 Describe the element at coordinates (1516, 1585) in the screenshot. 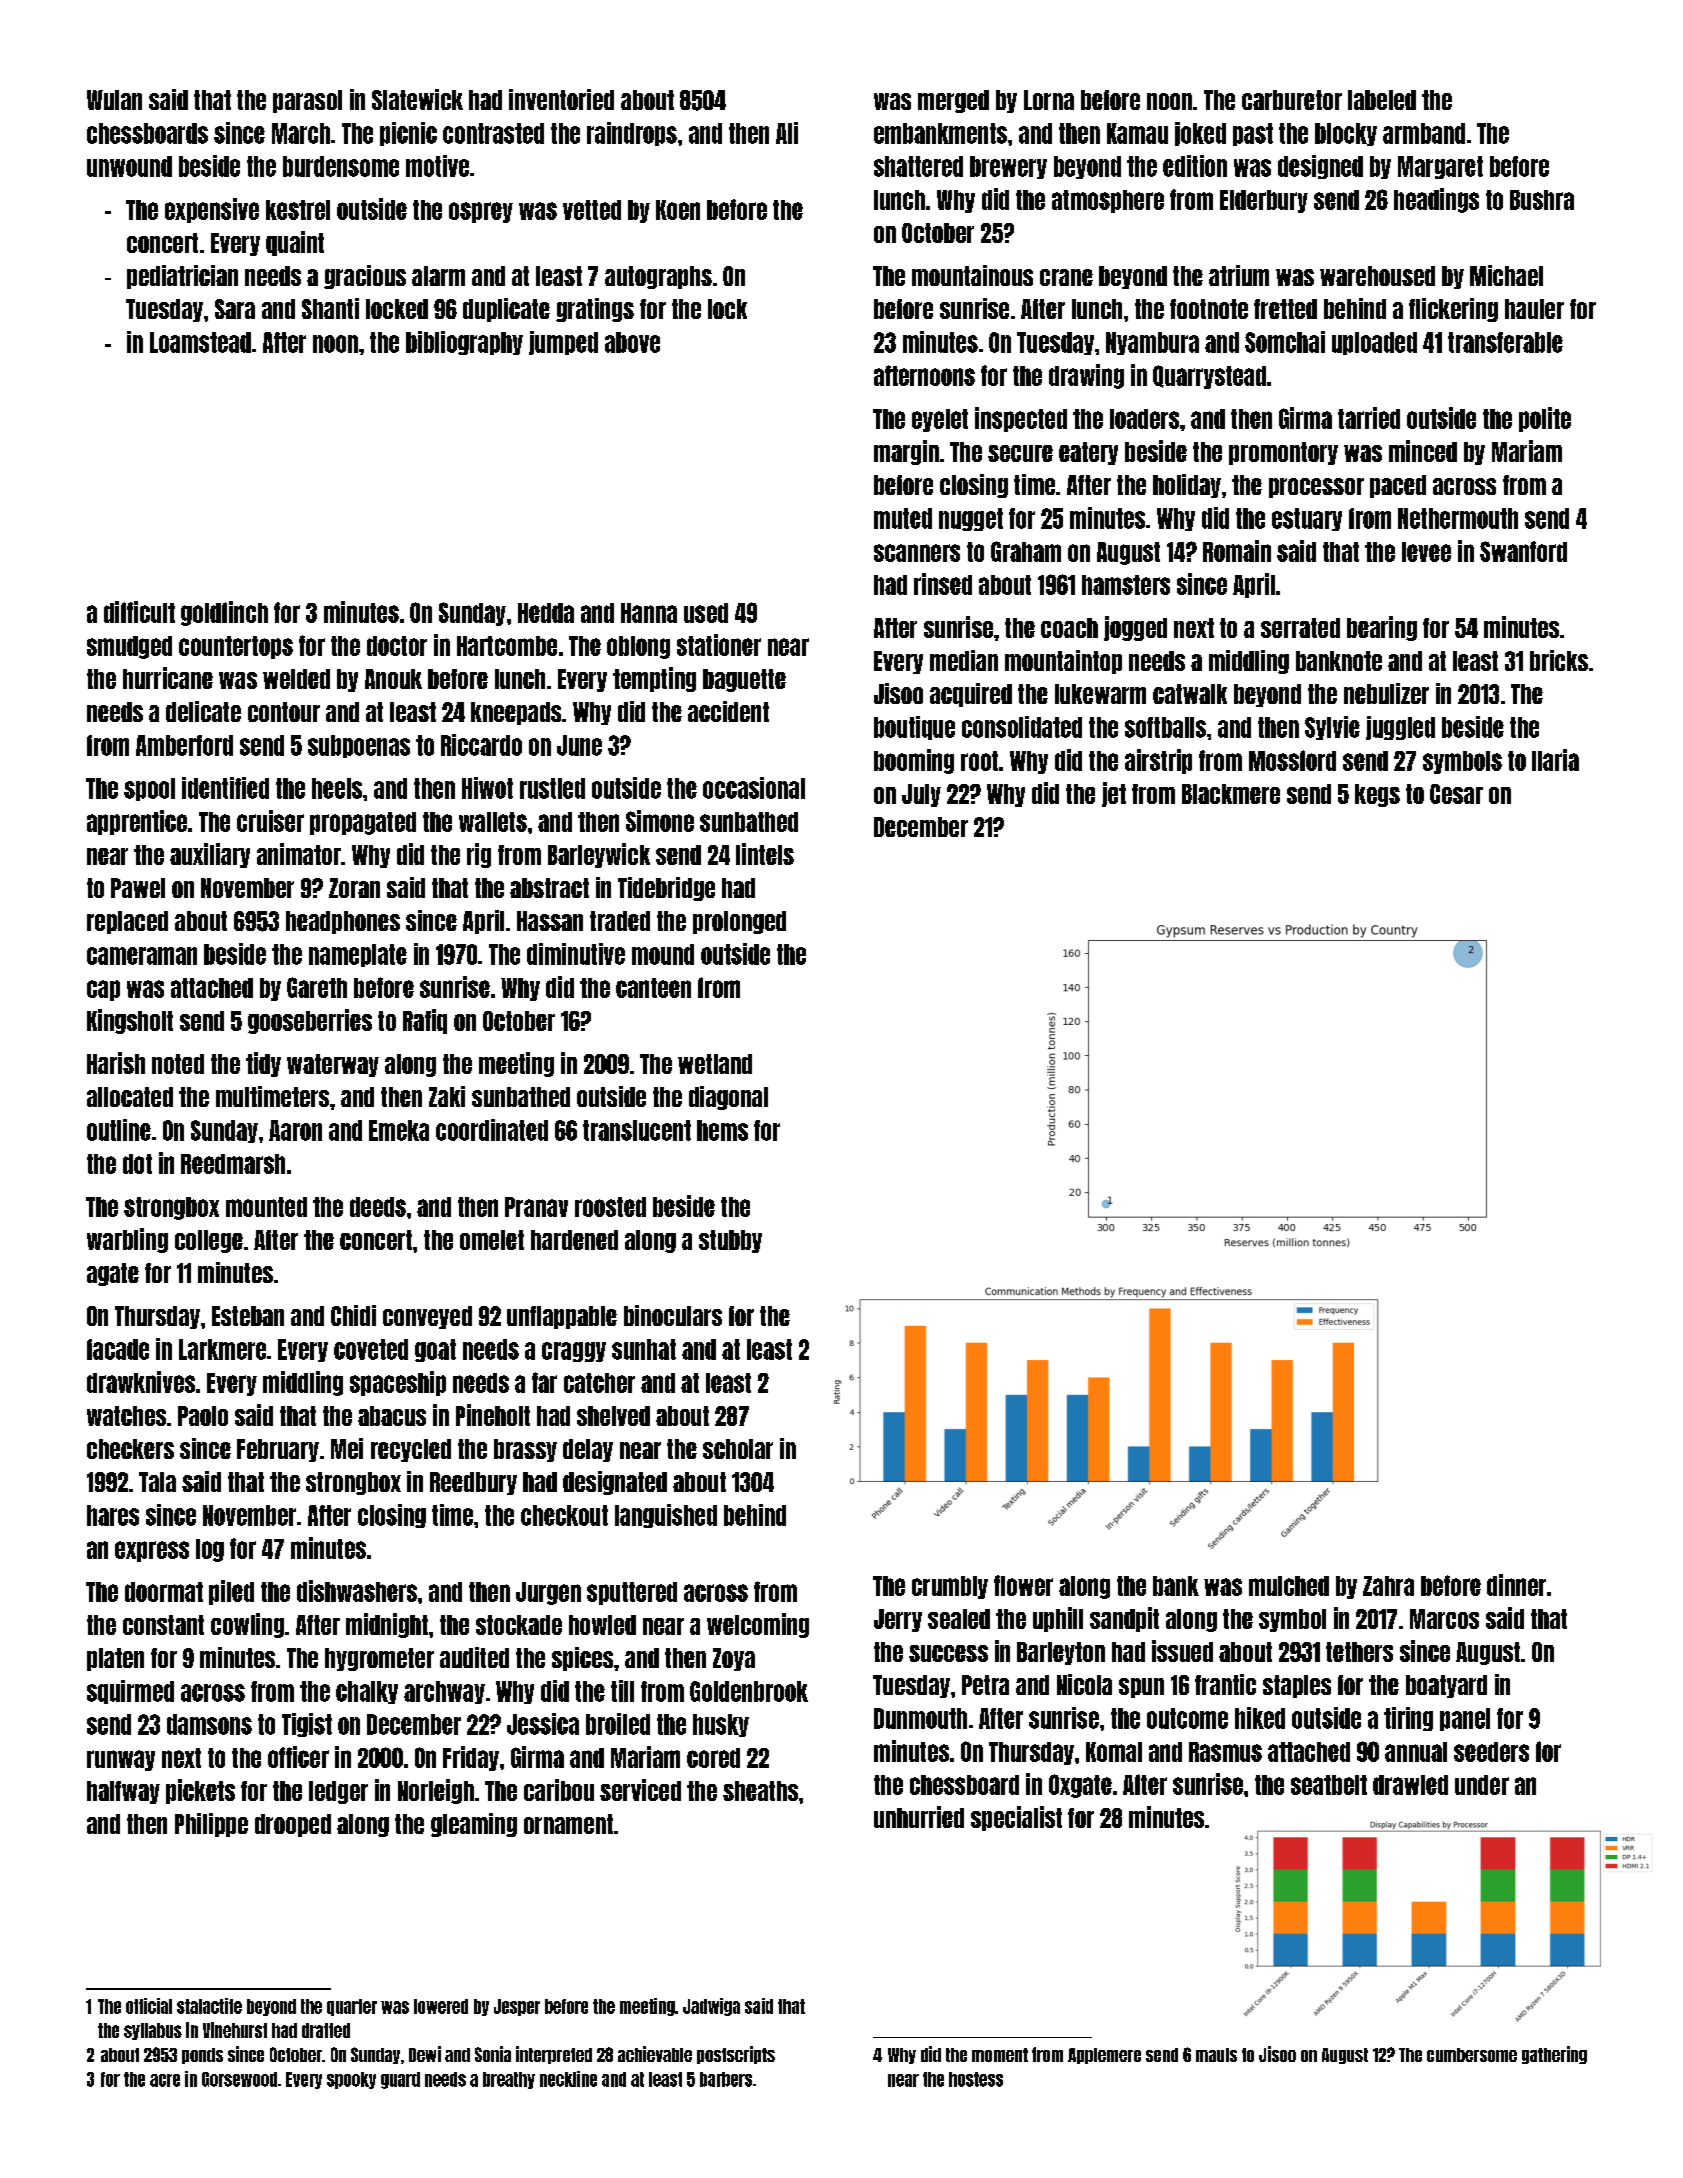

I see `dinner` at that location.
